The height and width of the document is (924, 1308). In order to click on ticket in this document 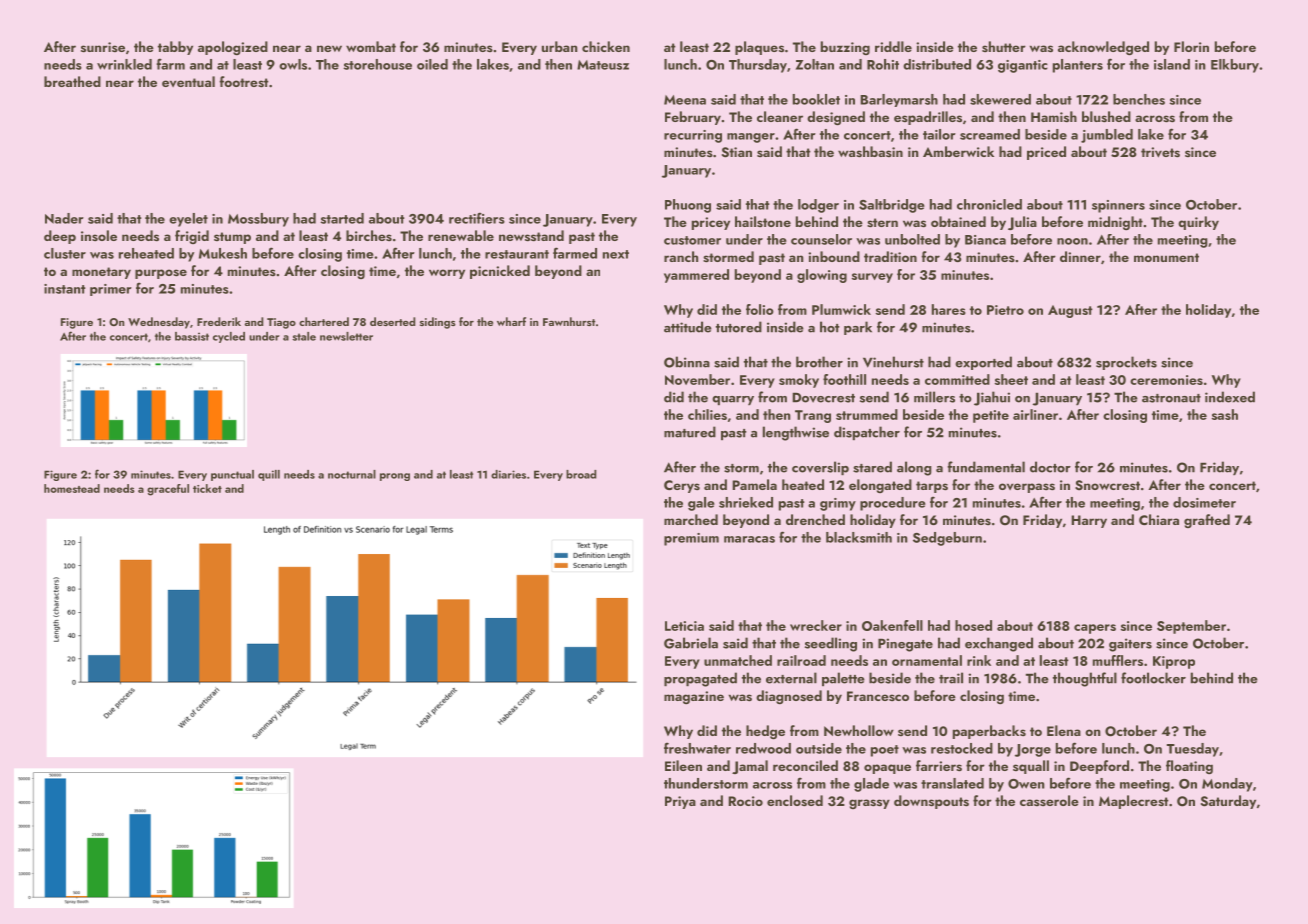, I will do `click(207, 488)`.
